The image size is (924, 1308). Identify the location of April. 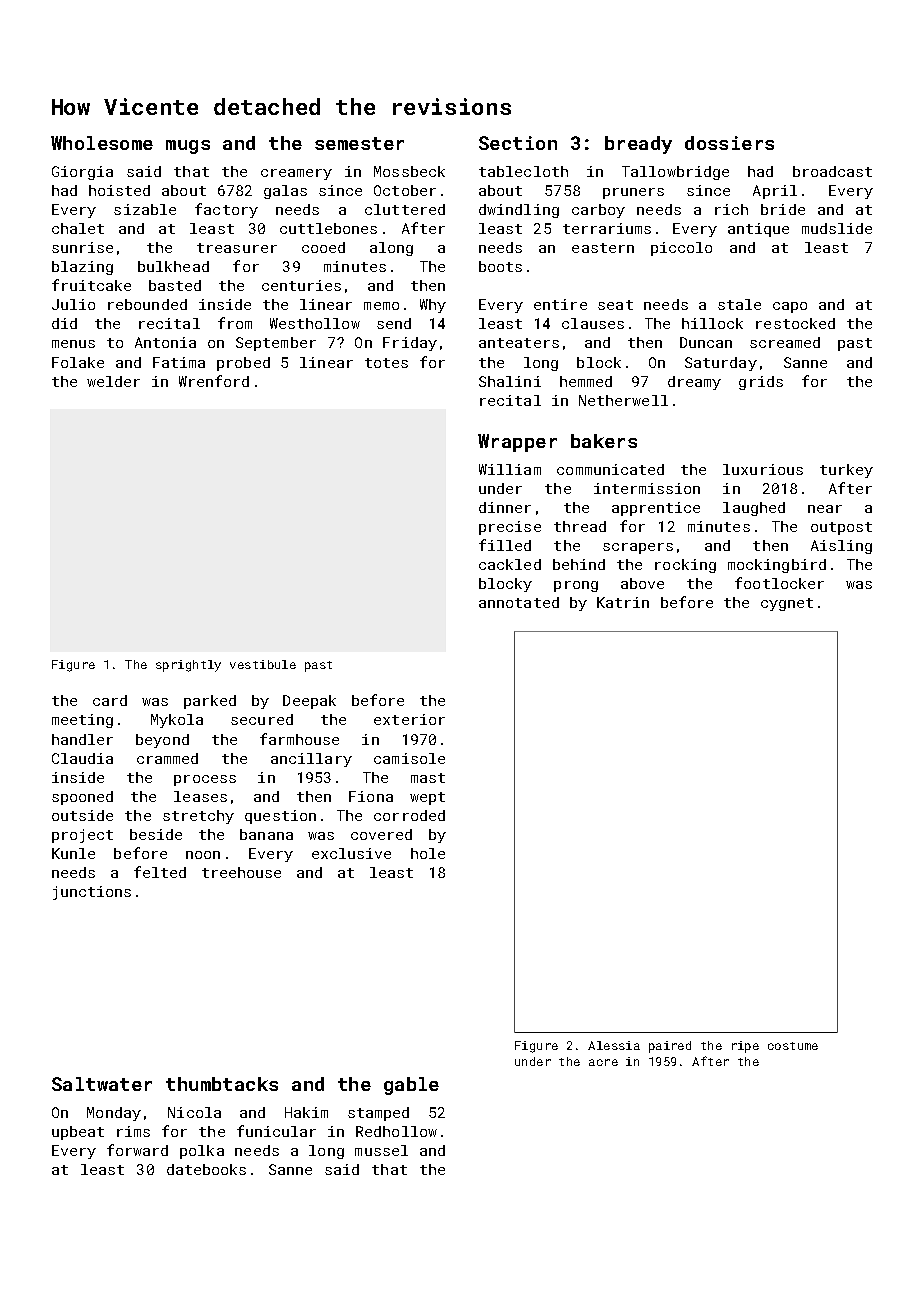
(775, 192).
